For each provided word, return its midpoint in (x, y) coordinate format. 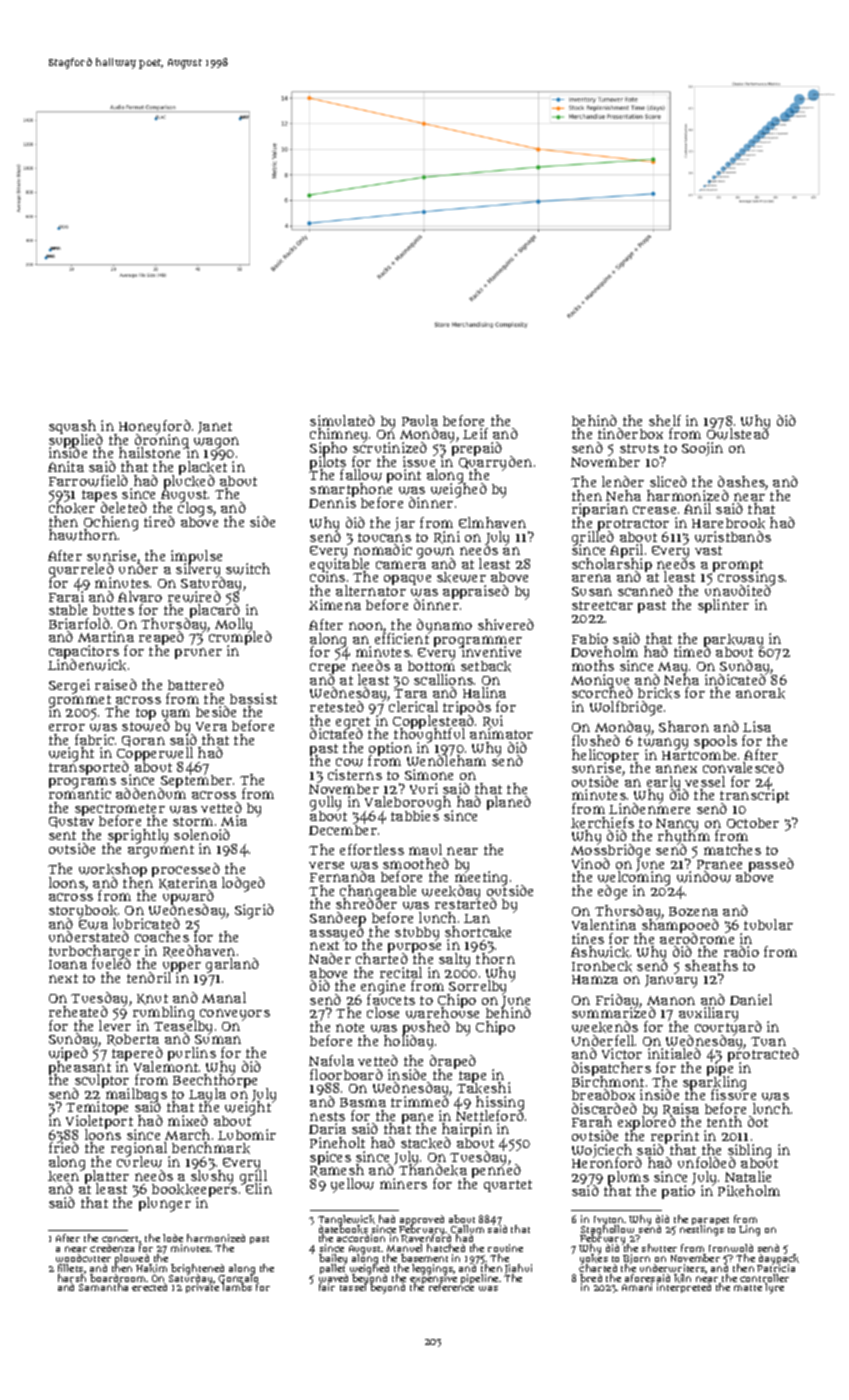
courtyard (728, 1029)
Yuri (424, 788)
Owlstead (738, 434)
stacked (426, 1143)
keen (63, 1176)
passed (771, 865)
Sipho (328, 449)
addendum (151, 794)
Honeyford (155, 427)
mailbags (136, 1095)
